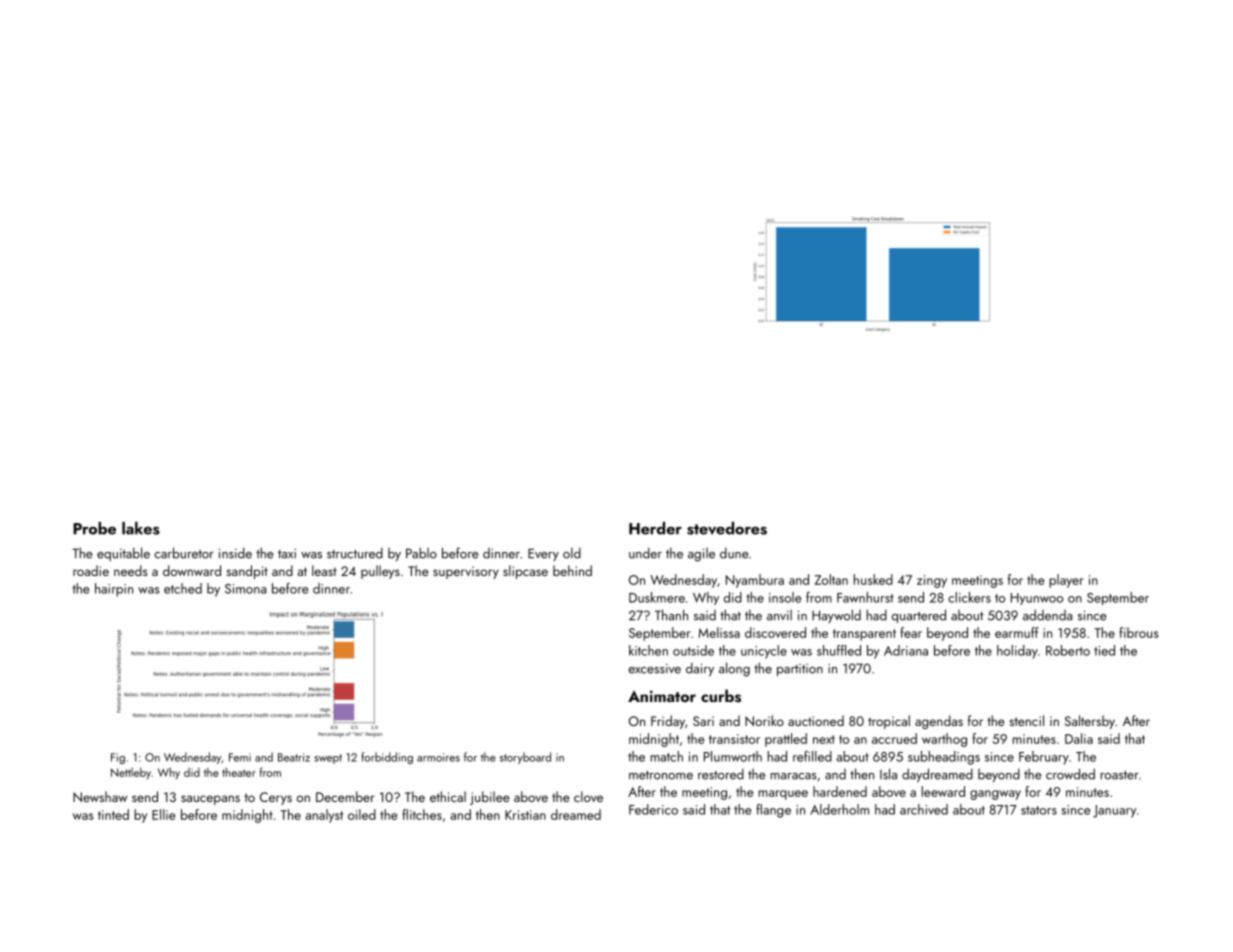 The height and width of the document is (952, 1233). Describe the element at coordinates (192, 570) in the document. I see `downward` at that location.
